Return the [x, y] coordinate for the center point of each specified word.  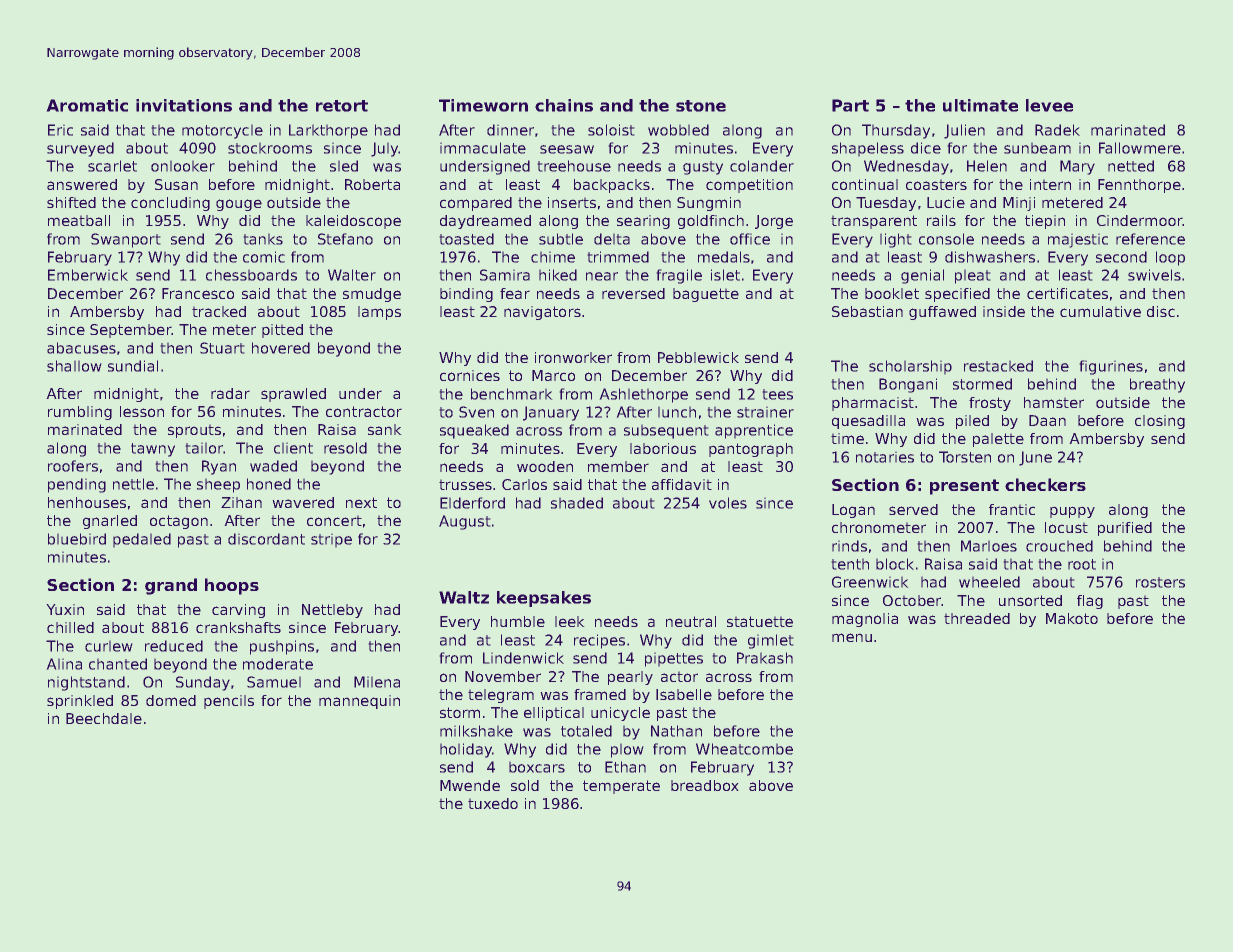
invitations [184, 105]
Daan [1047, 420]
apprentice [754, 431]
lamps [379, 313]
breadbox [704, 785]
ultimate [980, 105]
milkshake [476, 731]
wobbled [678, 130]
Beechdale [104, 718]
